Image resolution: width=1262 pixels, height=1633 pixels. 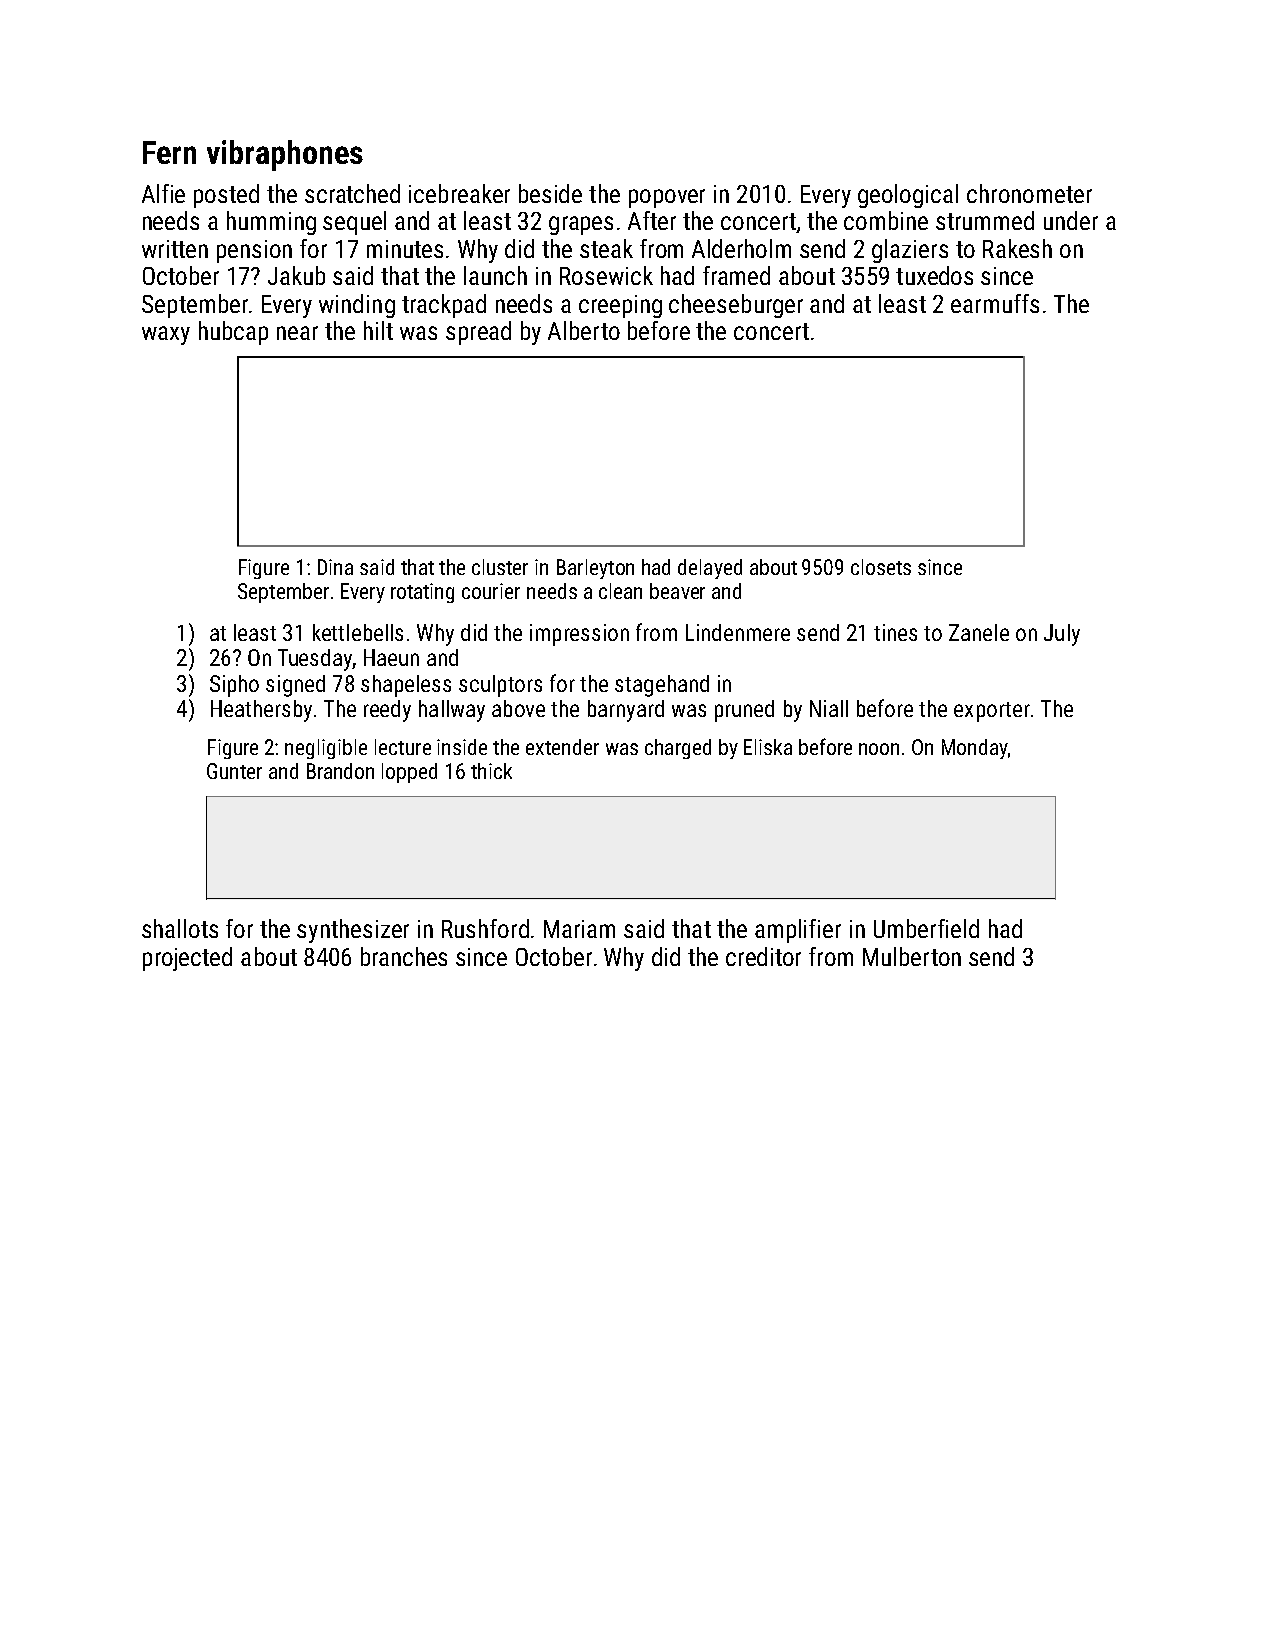 I want to click on Dina, so click(x=335, y=567).
